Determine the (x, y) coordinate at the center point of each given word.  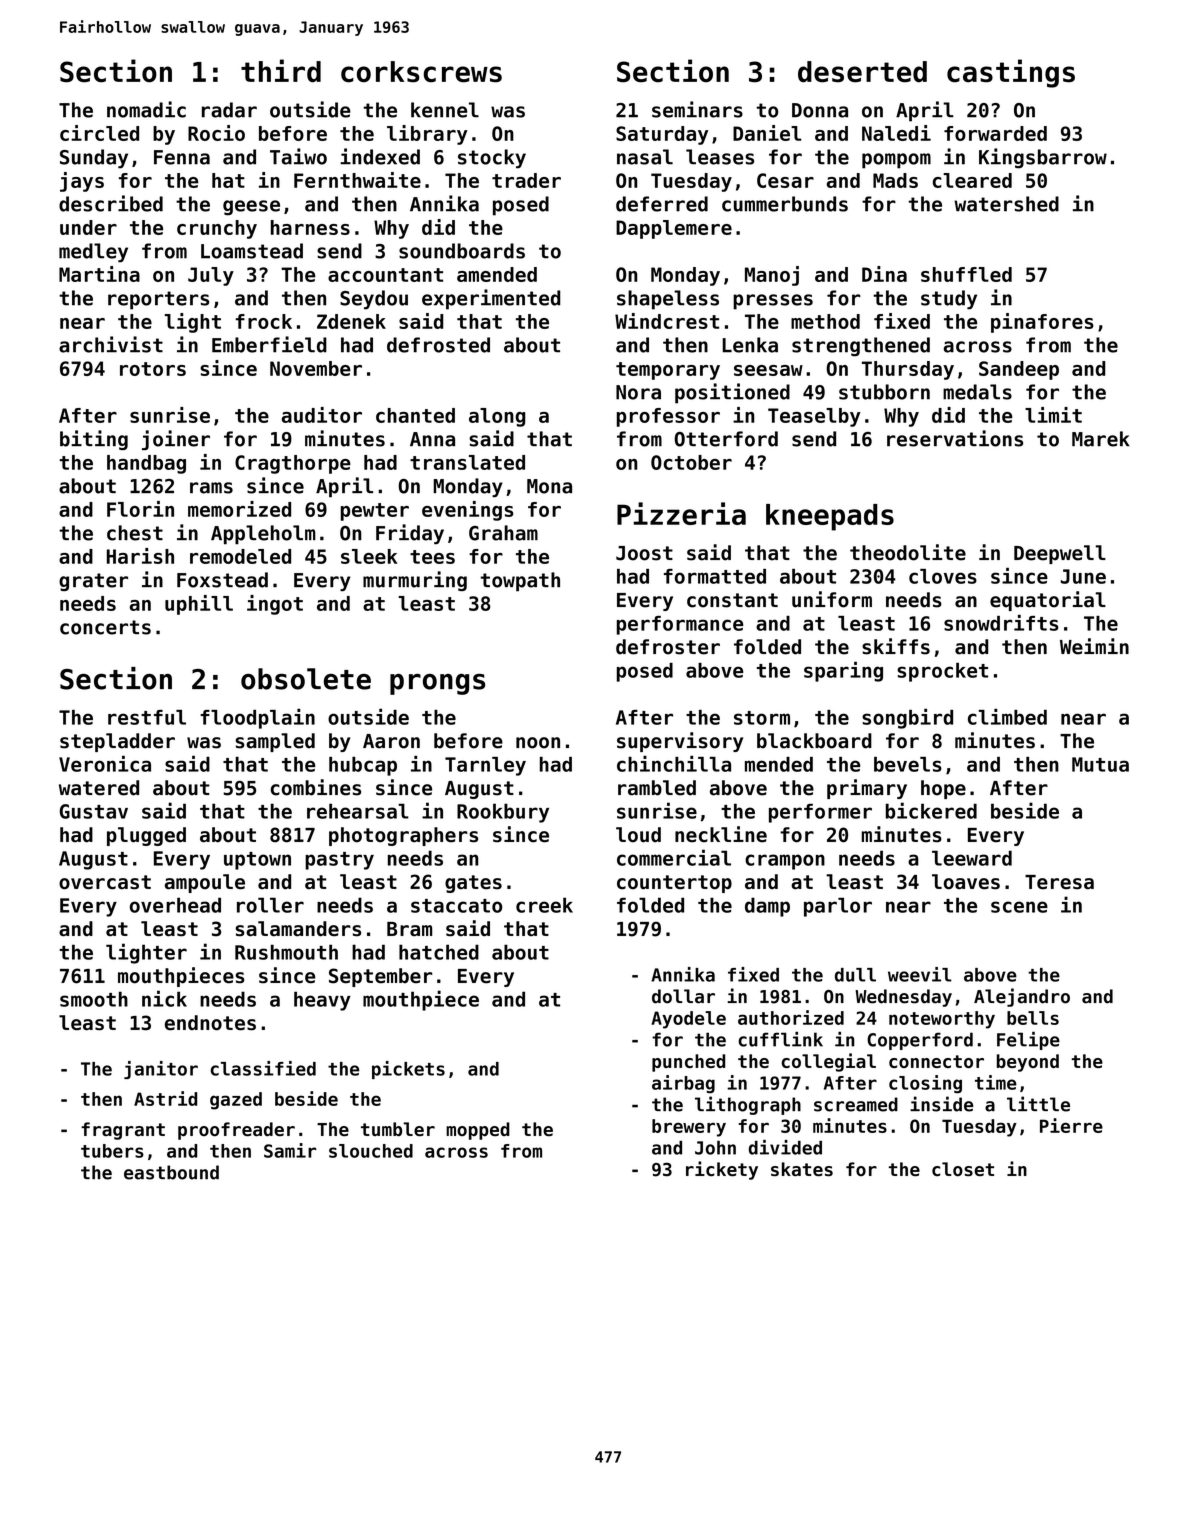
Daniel (767, 133)
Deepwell (1060, 554)
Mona (549, 486)
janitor (161, 1070)
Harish (140, 556)
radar (229, 110)
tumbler (398, 1129)
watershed (1006, 204)
